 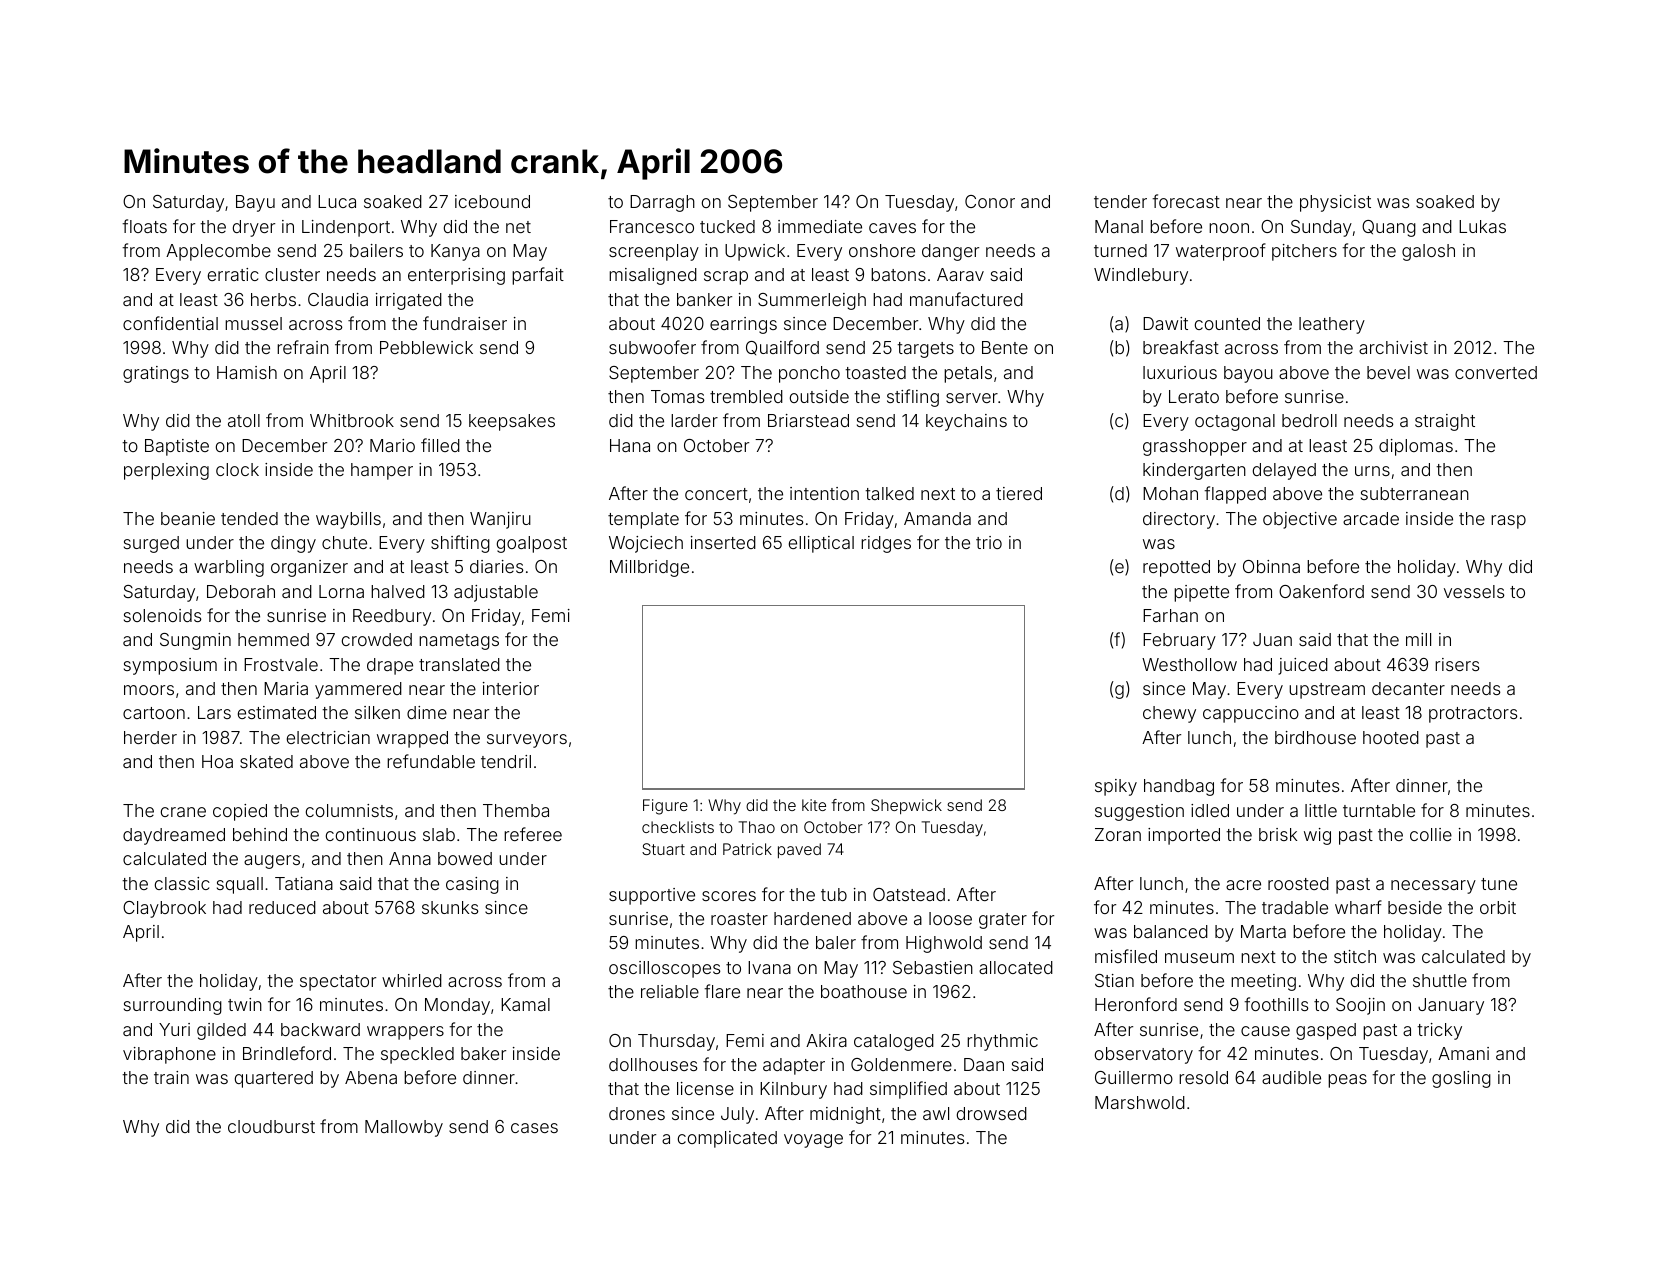 What do you see at coordinates (1482, 226) in the page?
I see `Lukas` at bounding box center [1482, 226].
